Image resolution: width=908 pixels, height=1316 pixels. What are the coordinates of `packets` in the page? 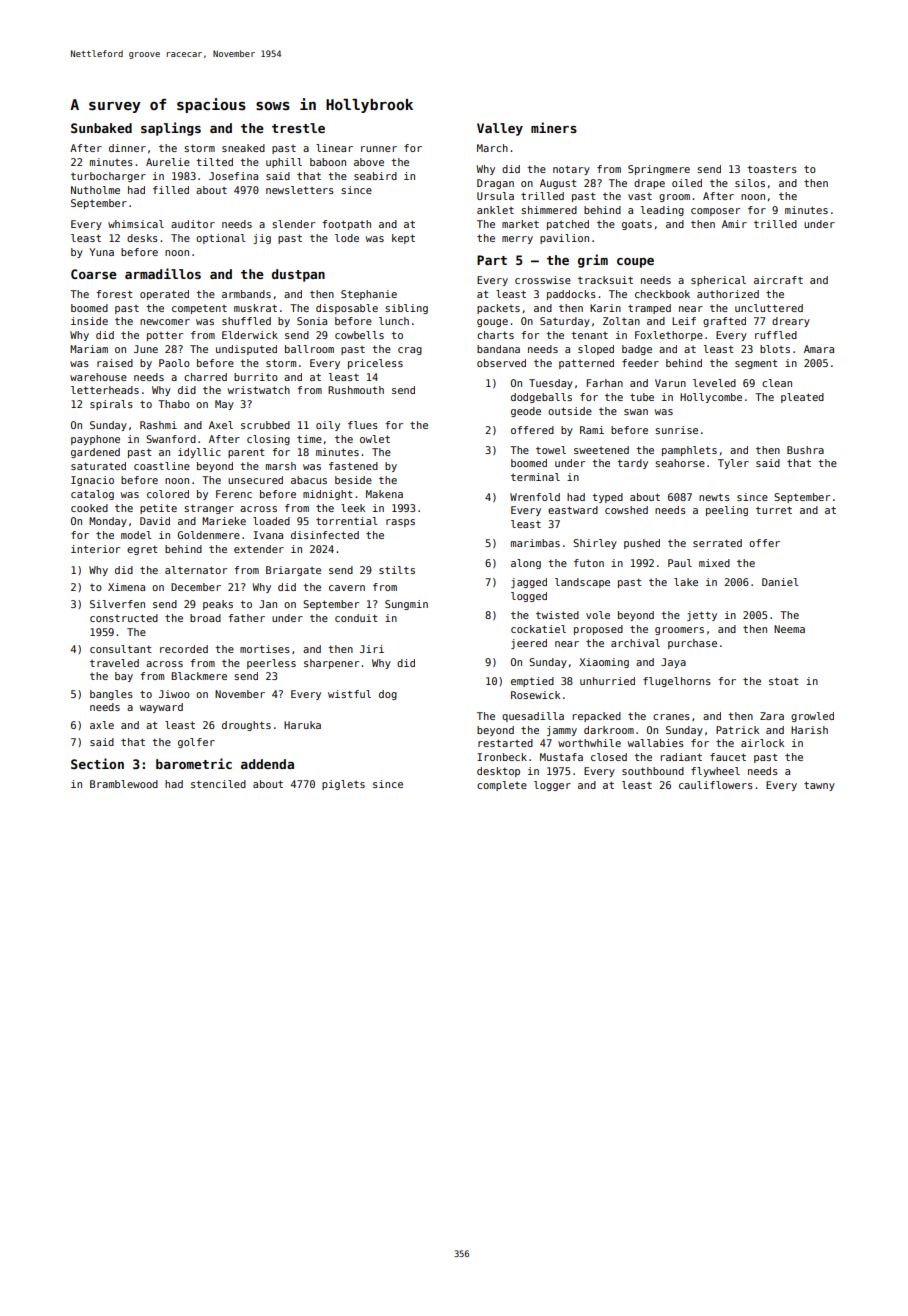 It's located at (498, 309).
